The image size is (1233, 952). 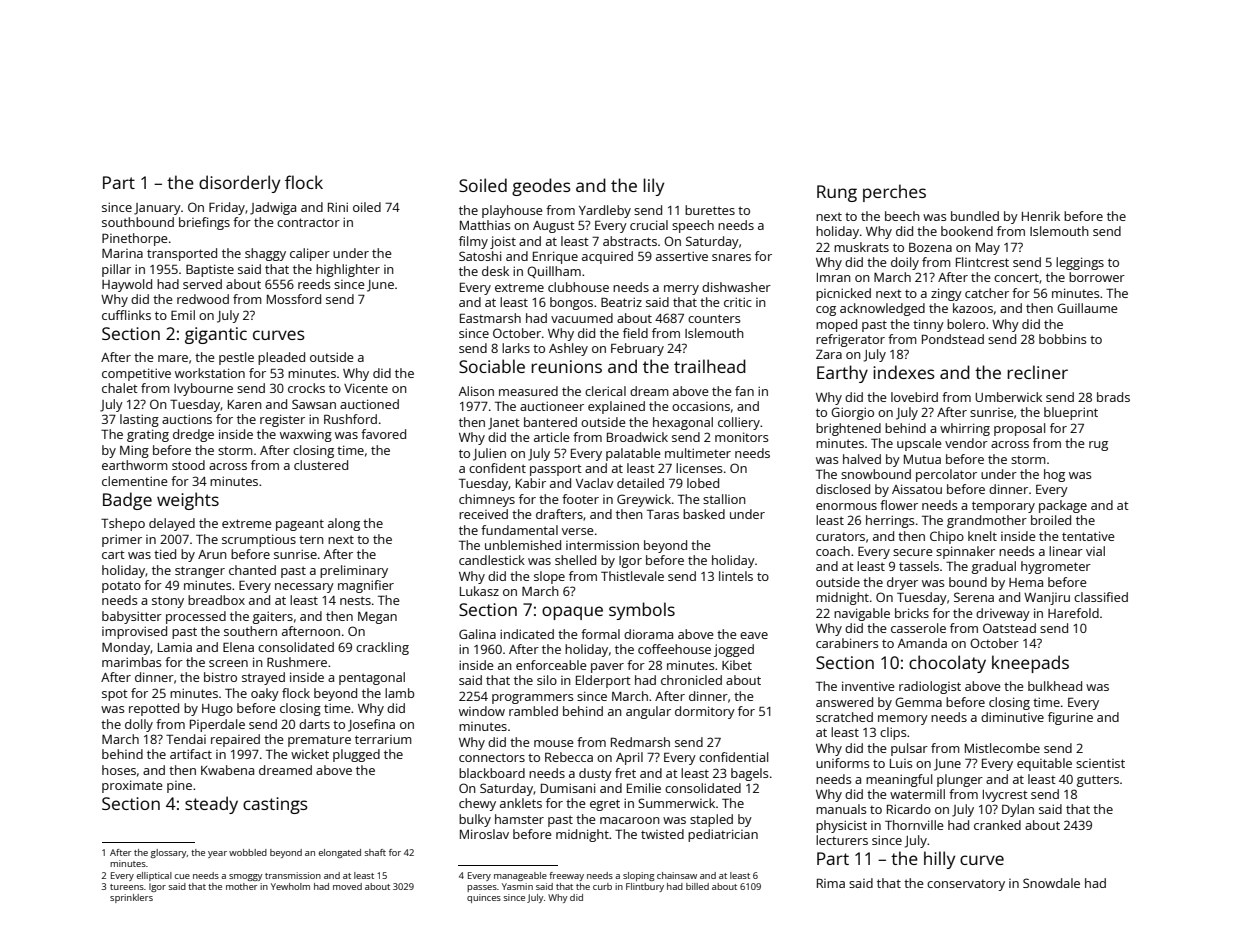 I want to click on abstracts, so click(x=630, y=241).
